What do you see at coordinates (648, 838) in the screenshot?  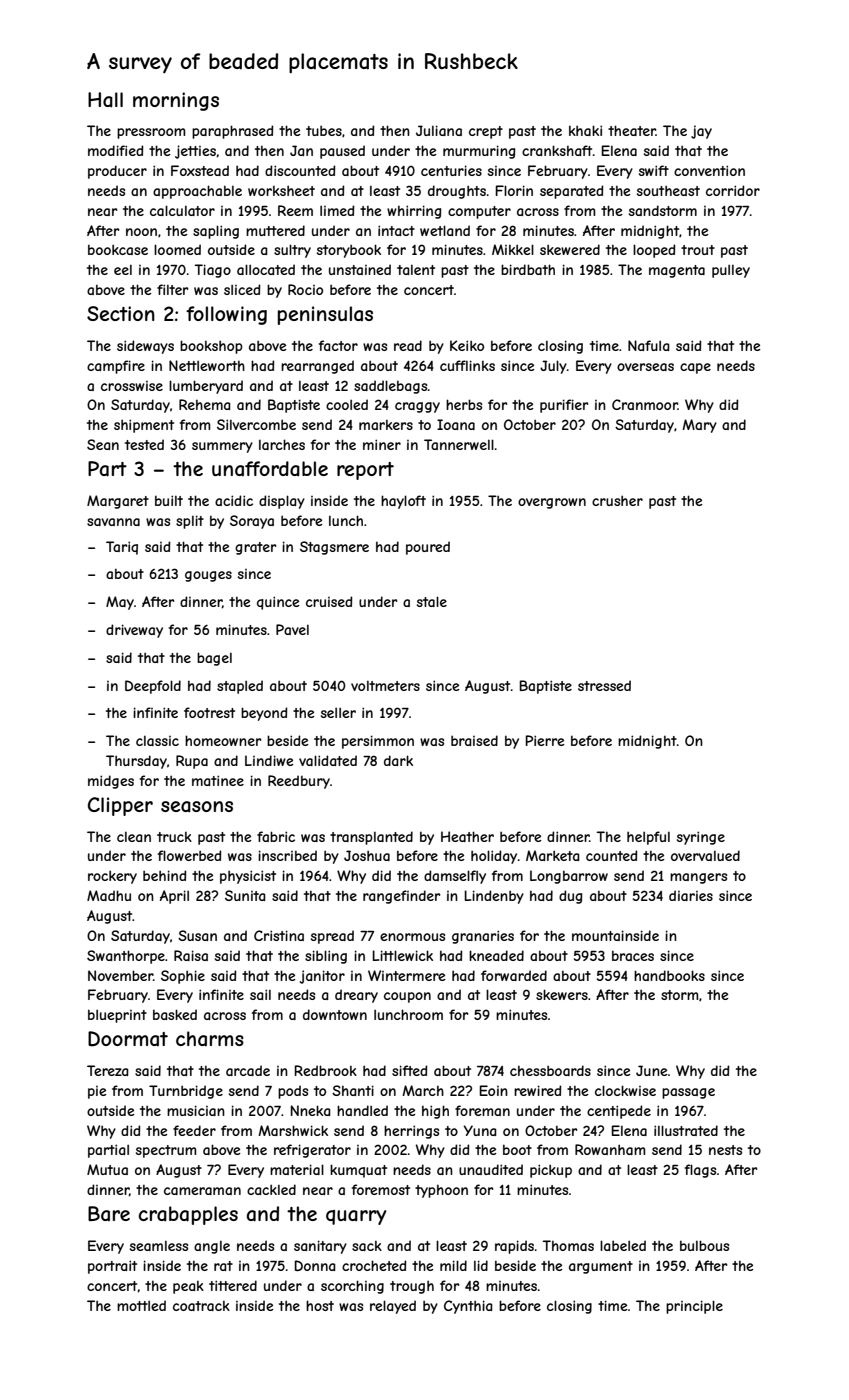 I see `helpful` at bounding box center [648, 838].
